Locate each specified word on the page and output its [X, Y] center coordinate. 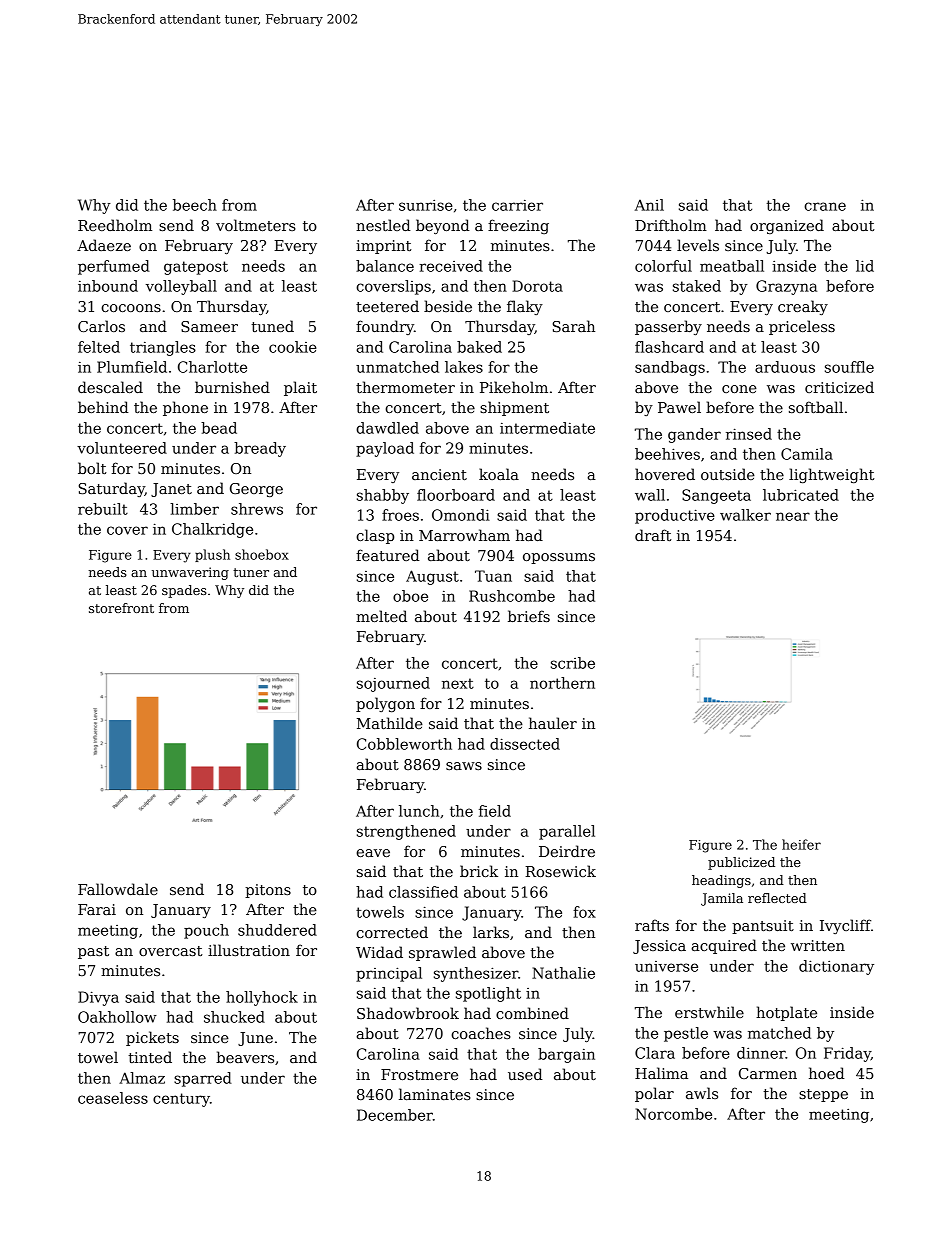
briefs [529, 616]
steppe [823, 1095]
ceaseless [113, 1098]
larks [491, 932]
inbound [108, 286]
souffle [849, 367]
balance [385, 266]
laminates [435, 1094]
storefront [121, 608]
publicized [741, 863]
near [793, 516]
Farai [97, 909]
